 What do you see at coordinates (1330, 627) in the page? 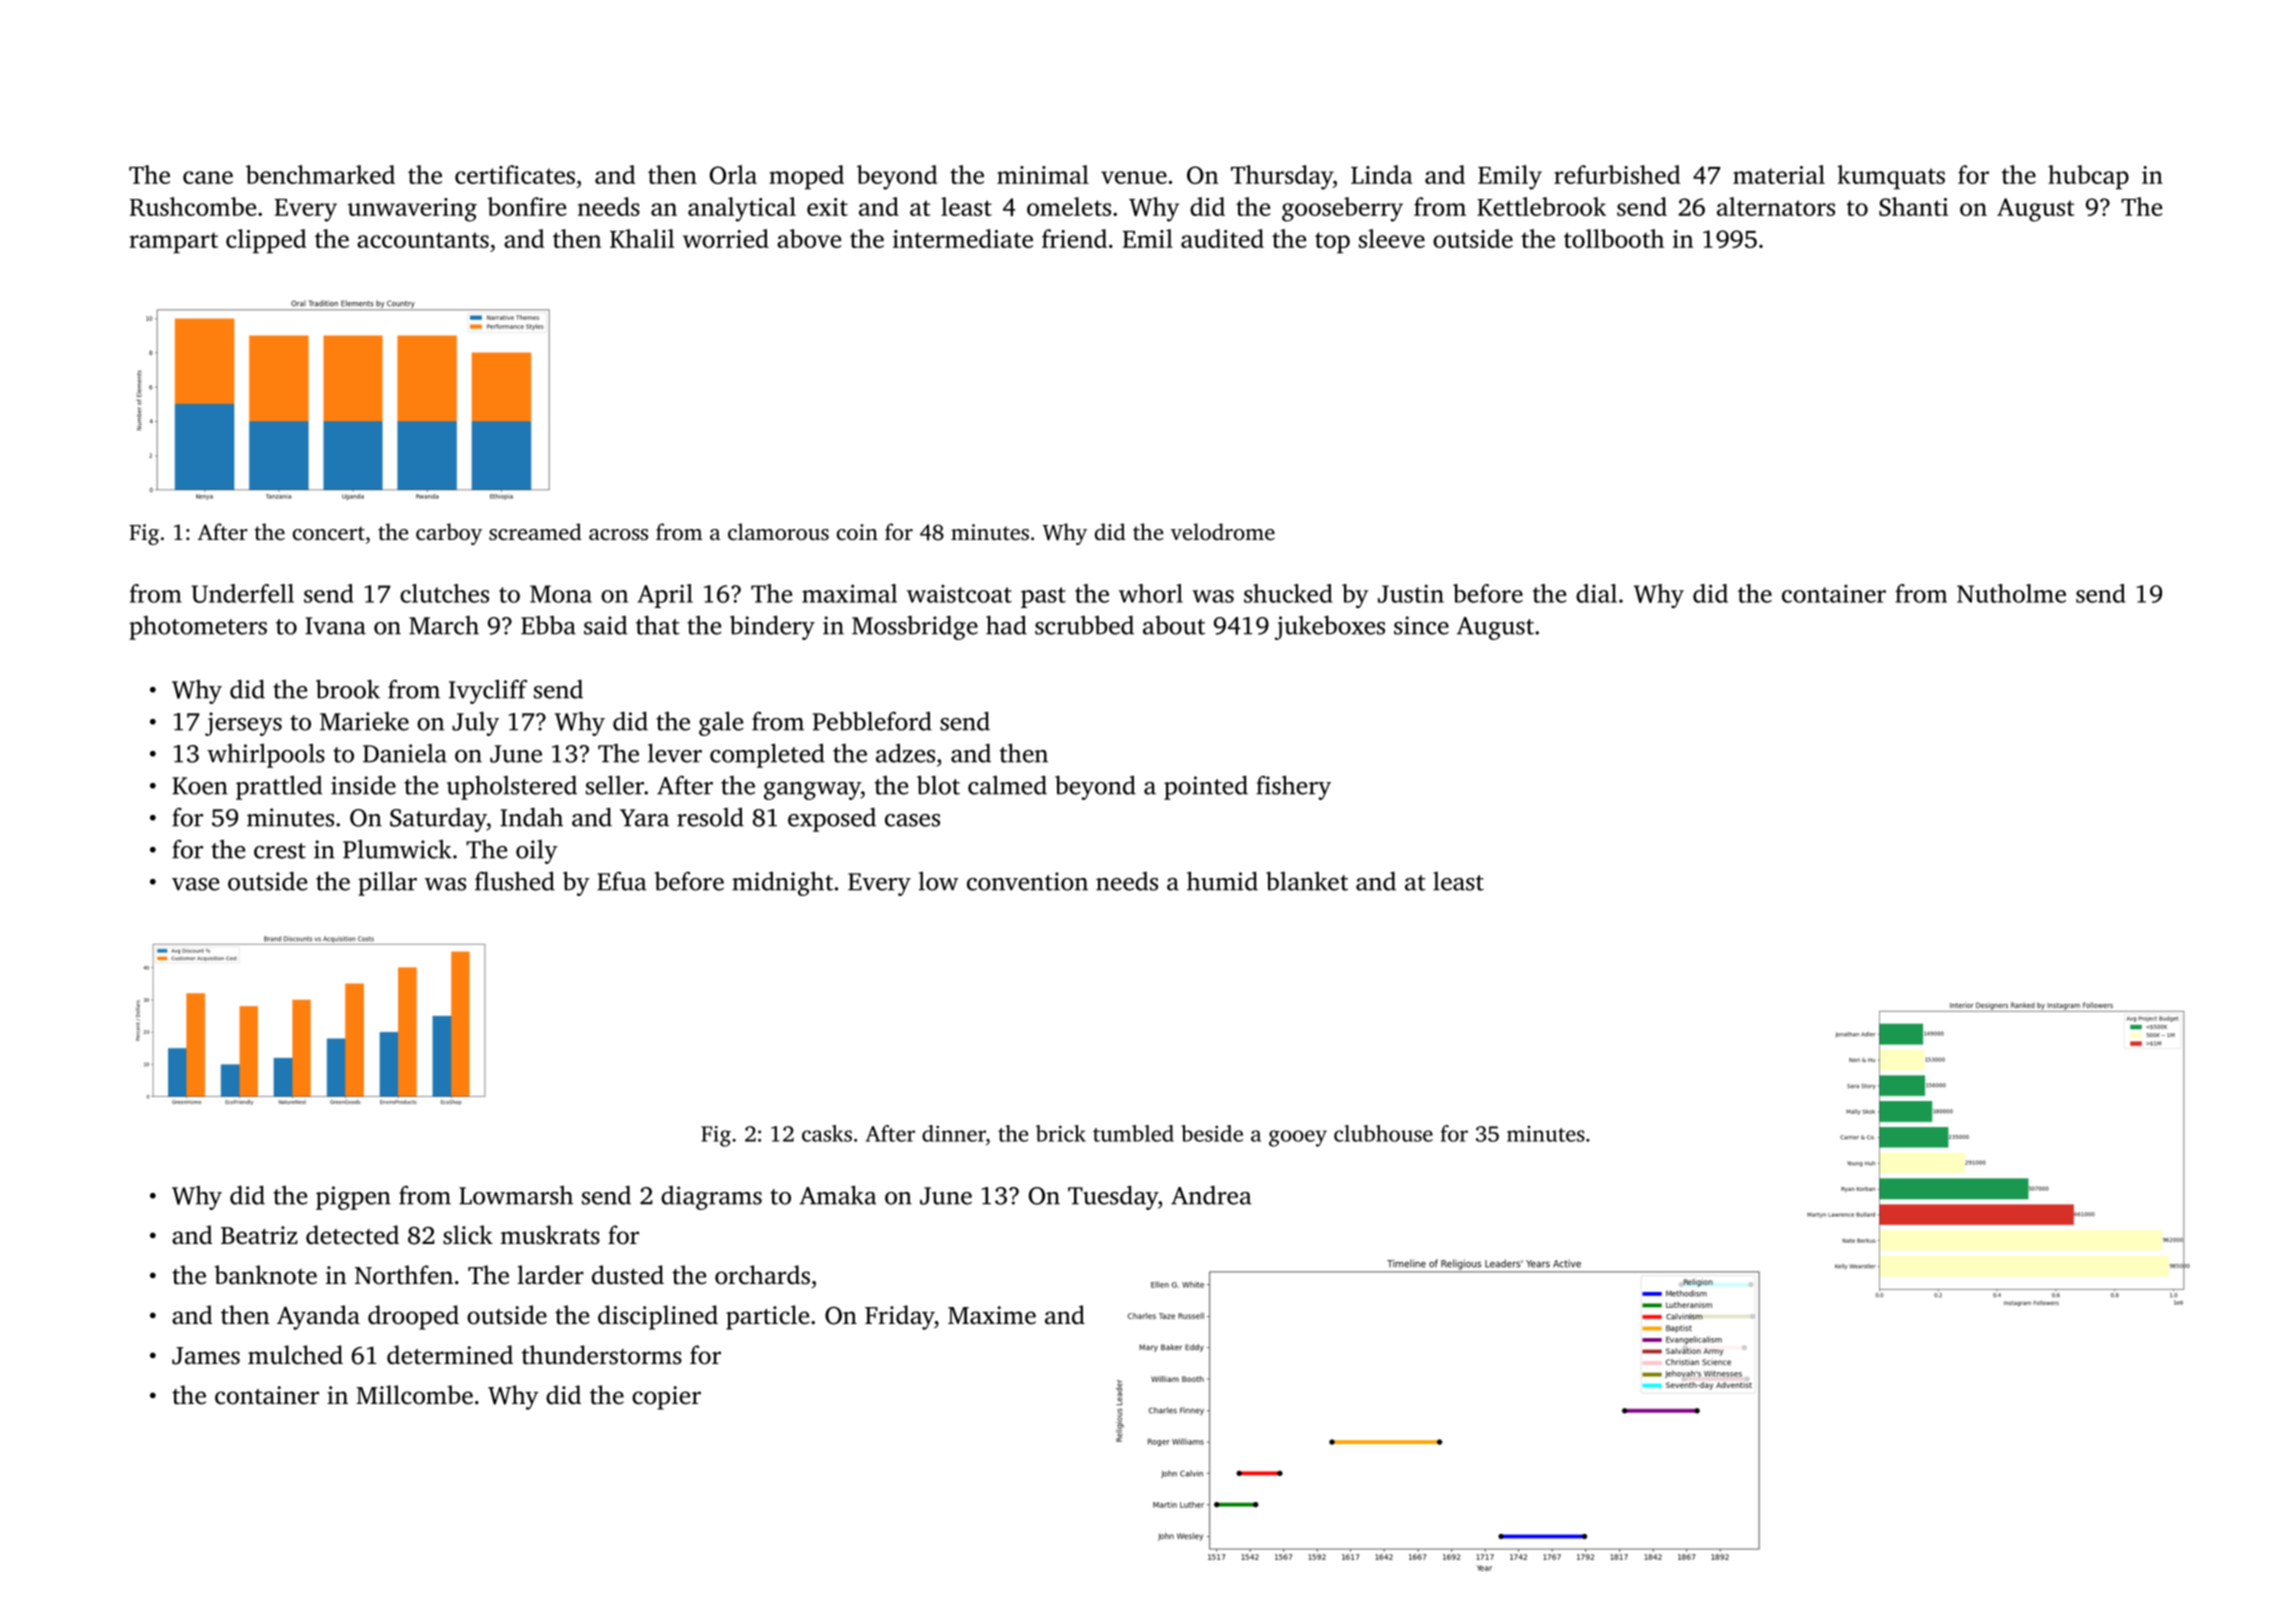
I see `jukeboxes` at bounding box center [1330, 627].
